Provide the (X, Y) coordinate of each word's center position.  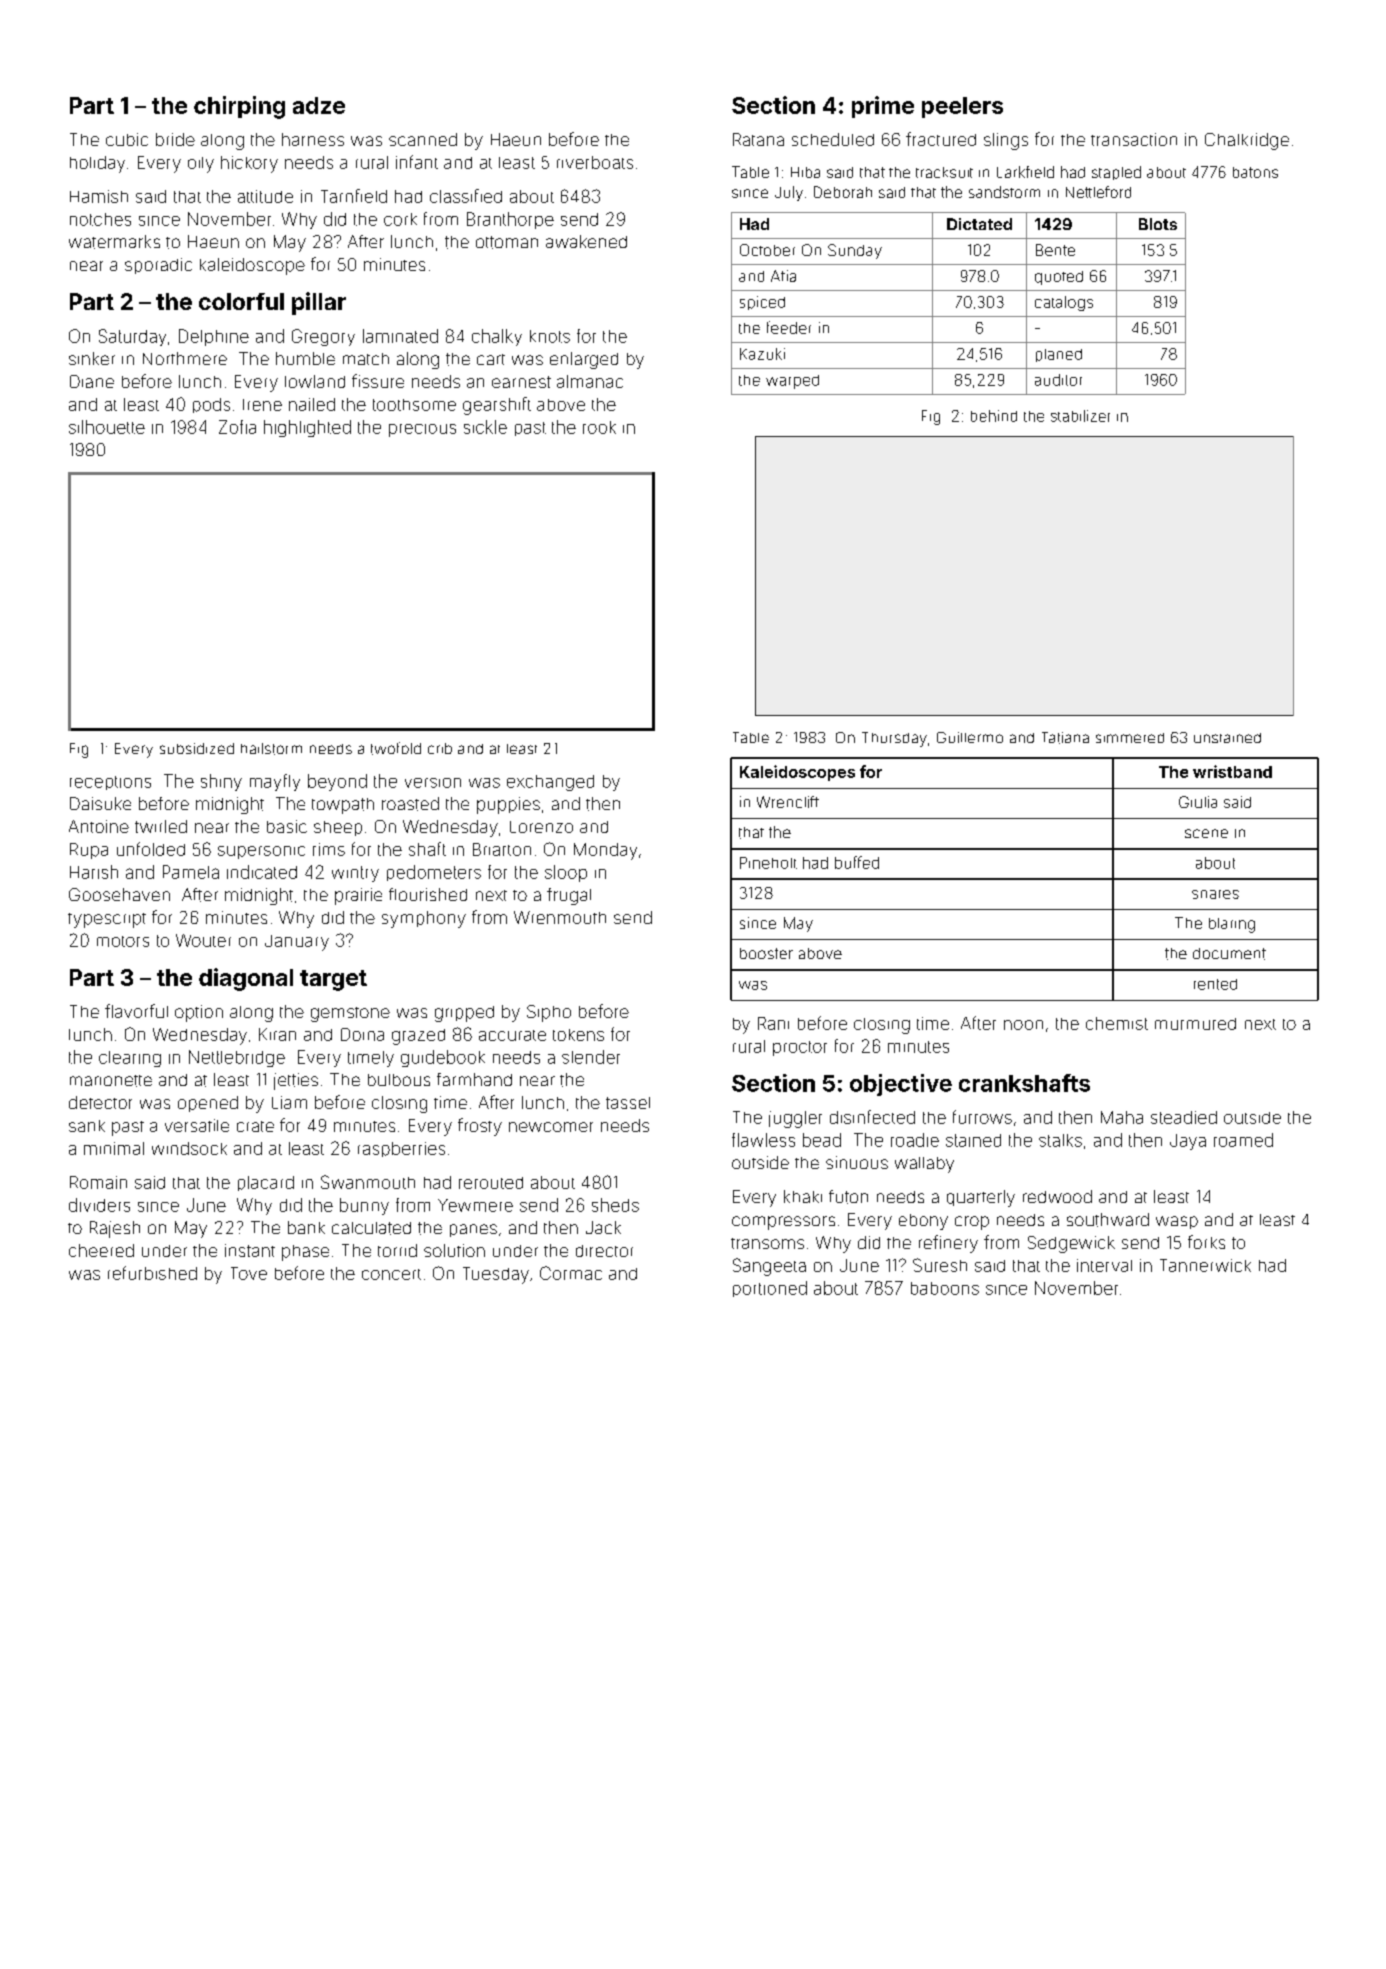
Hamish (99, 196)
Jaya (1188, 1142)
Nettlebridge (237, 1058)
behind (994, 416)
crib (440, 748)
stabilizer (1080, 416)
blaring (1232, 925)
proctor (800, 1048)
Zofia (237, 427)
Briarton (502, 849)
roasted (410, 804)
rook (599, 427)
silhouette (107, 427)
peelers (962, 107)
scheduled (833, 139)
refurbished (152, 1273)
